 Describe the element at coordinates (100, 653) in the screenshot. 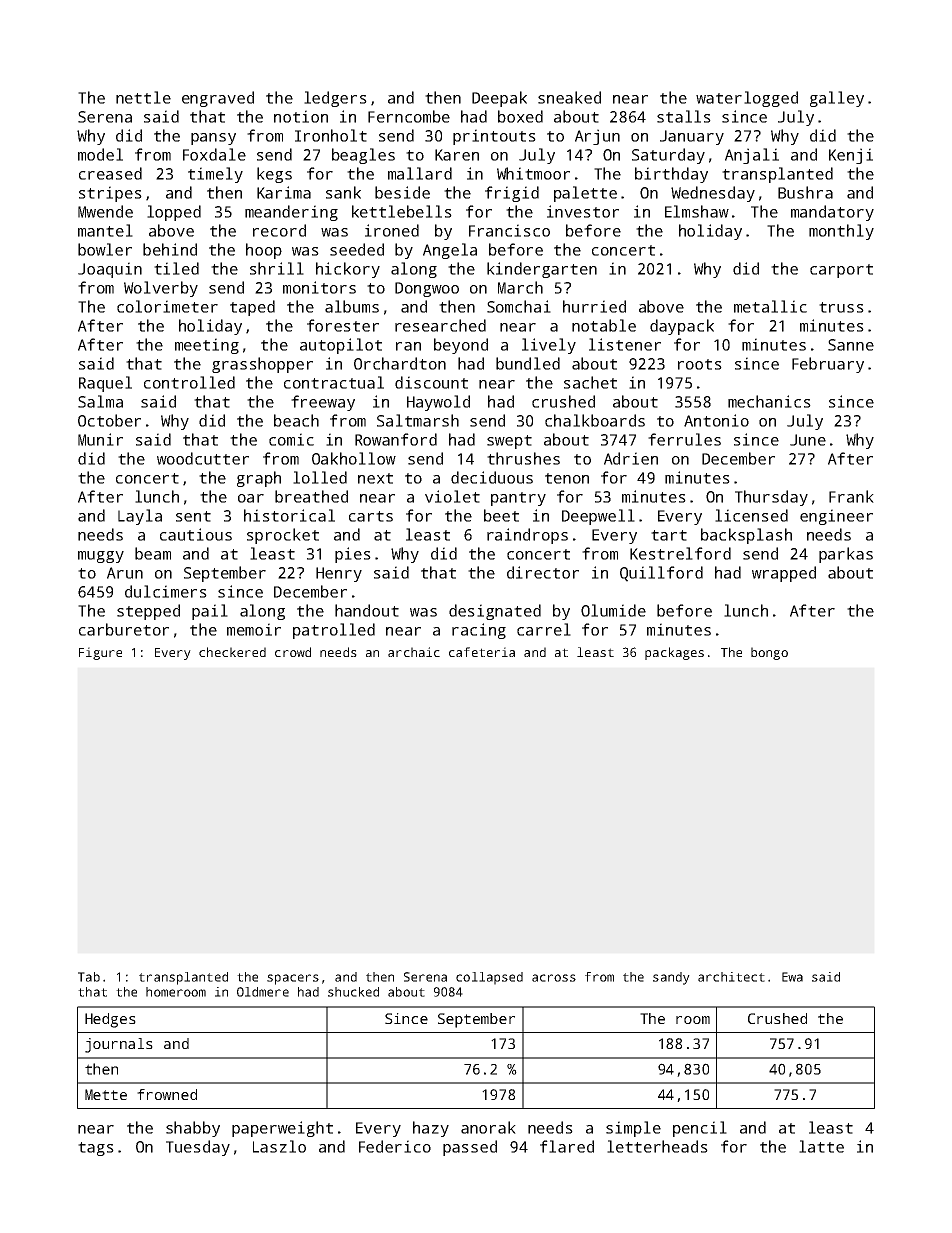

I see `Figure` at that location.
